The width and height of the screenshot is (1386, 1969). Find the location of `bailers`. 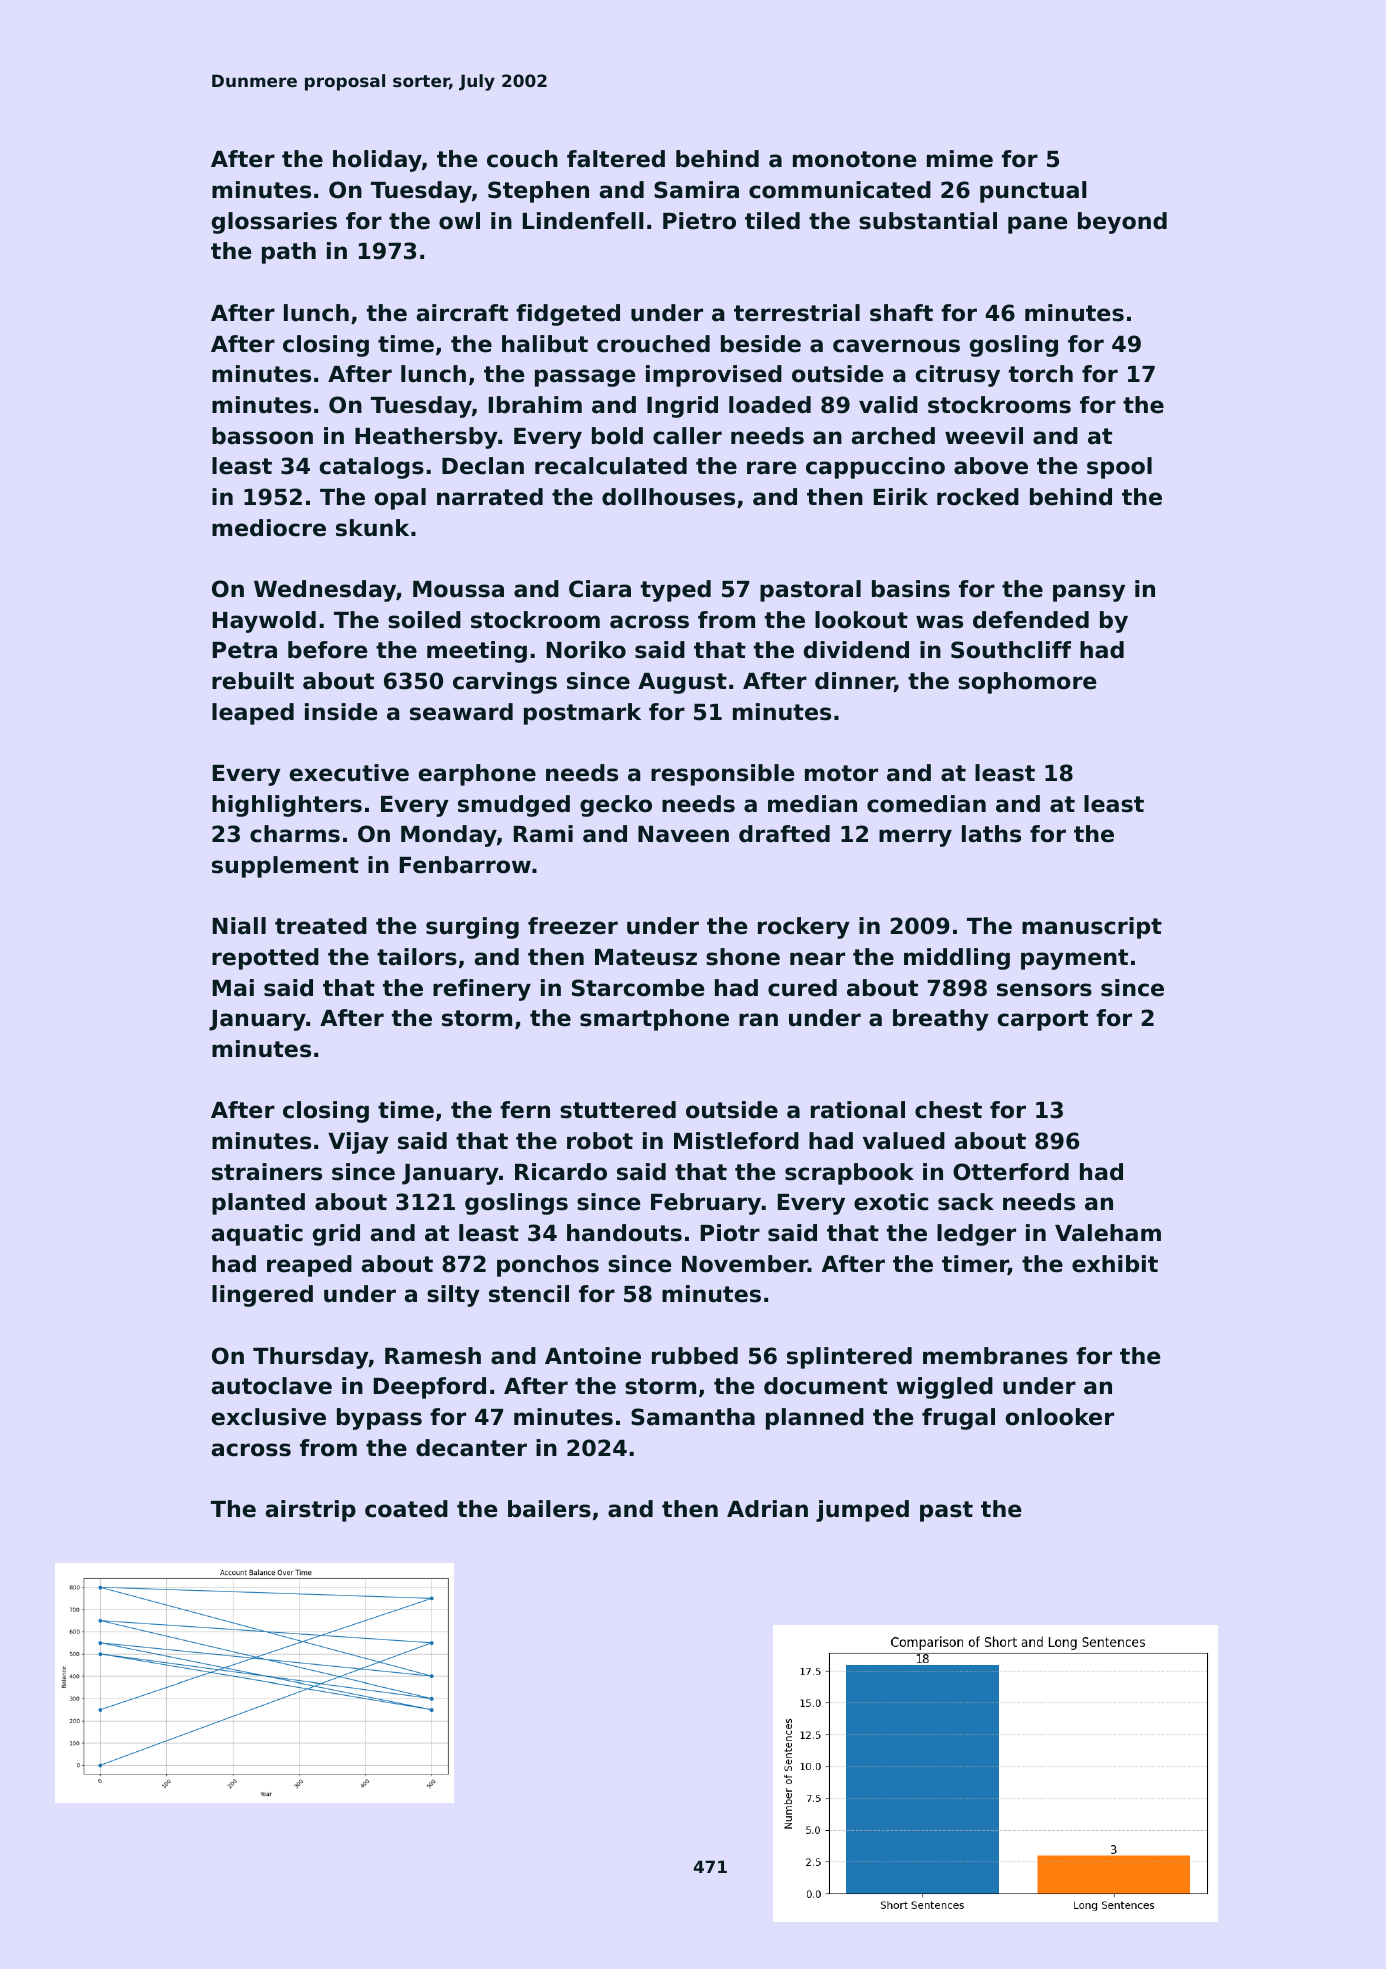

bailers is located at coordinates (549, 1509).
